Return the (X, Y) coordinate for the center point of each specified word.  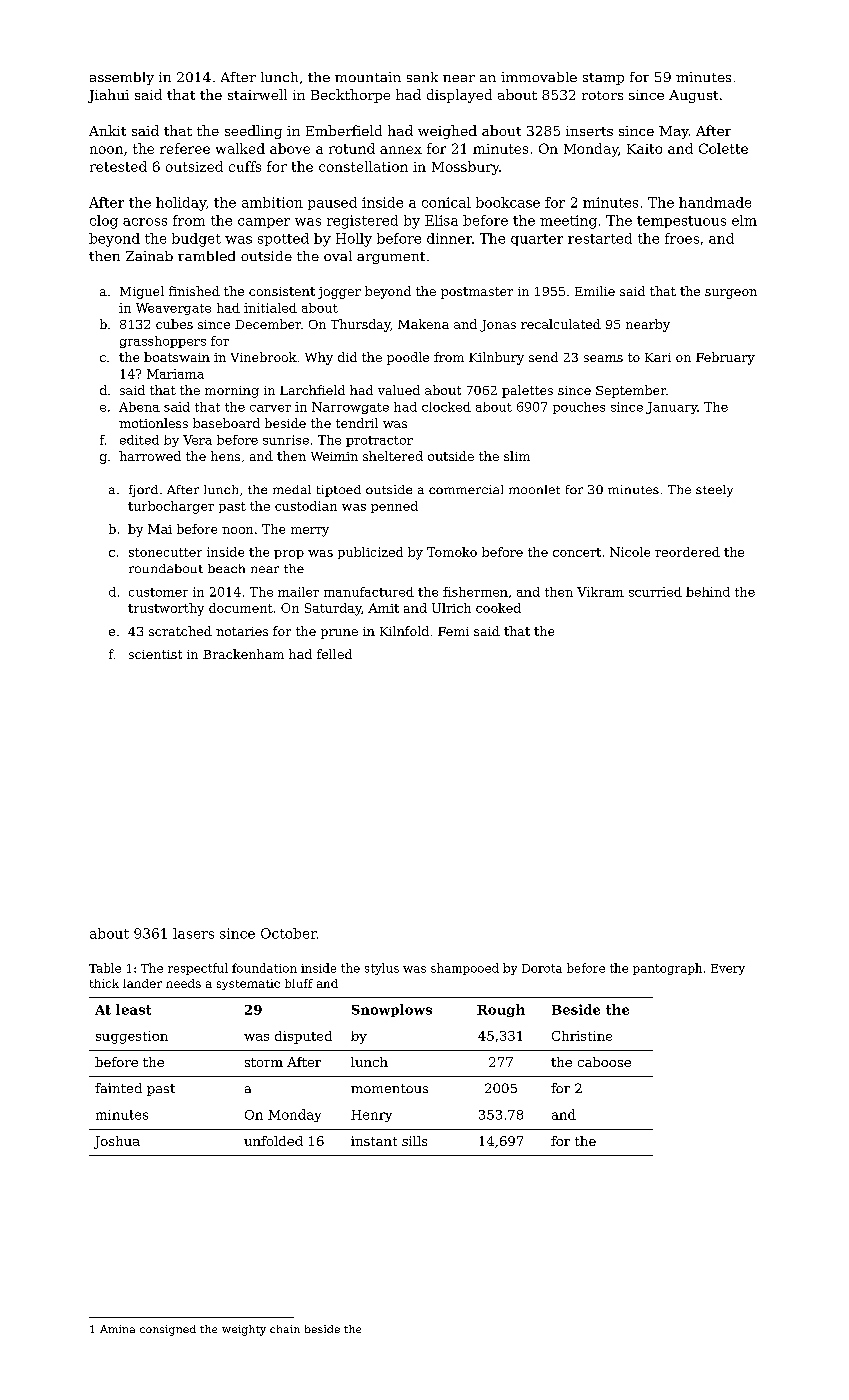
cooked (498, 608)
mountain (368, 77)
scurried (655, 592)
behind (708, 592)
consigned (168, 1330)
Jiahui (108, 96)
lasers (193, 933)
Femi (453, 631)
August (693, 96)
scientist (155, 654)
